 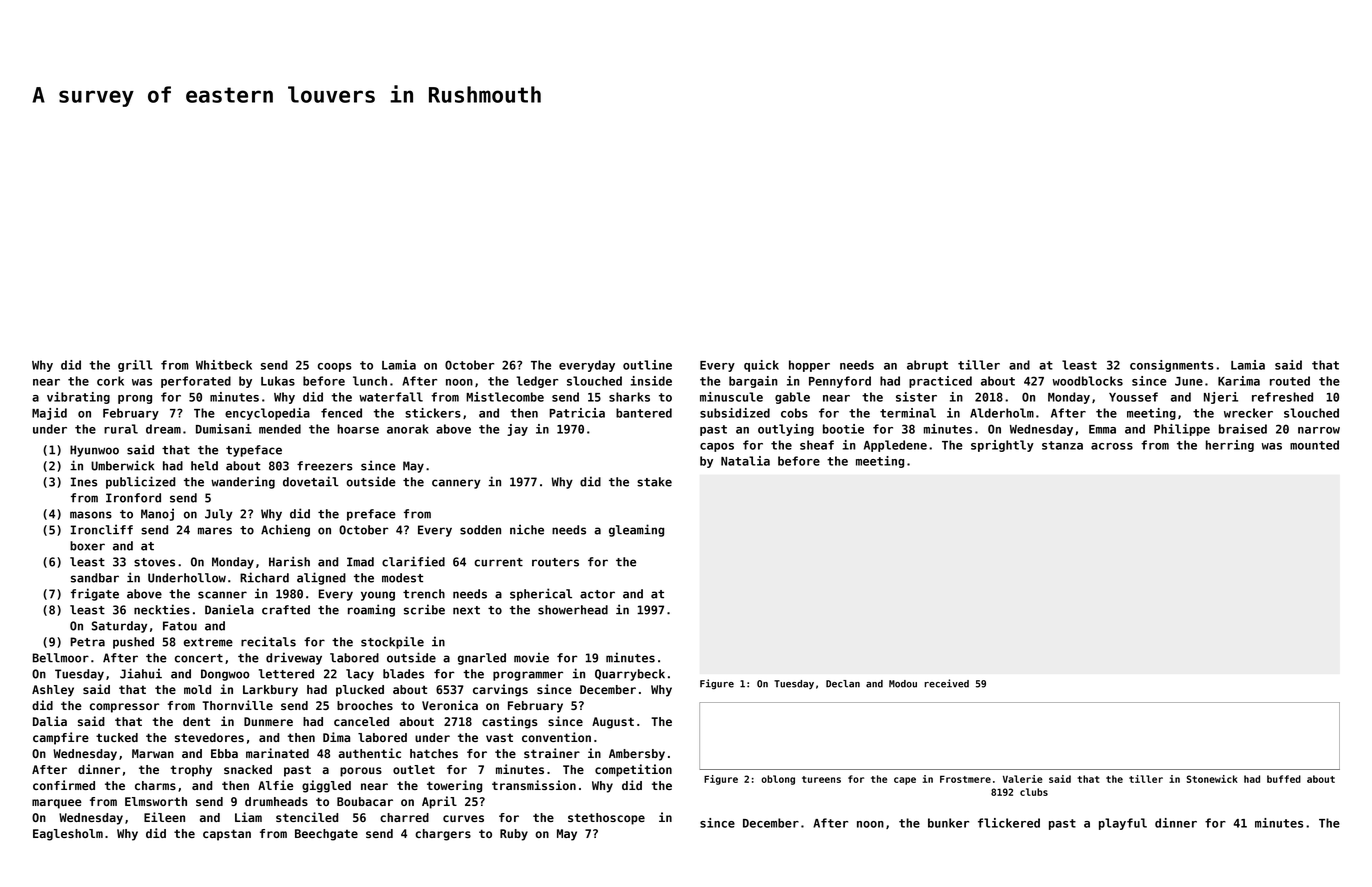 What do you see at coordinates (817, 445) in the page?
I see `sheaf` at bounding box center [817, 445].
